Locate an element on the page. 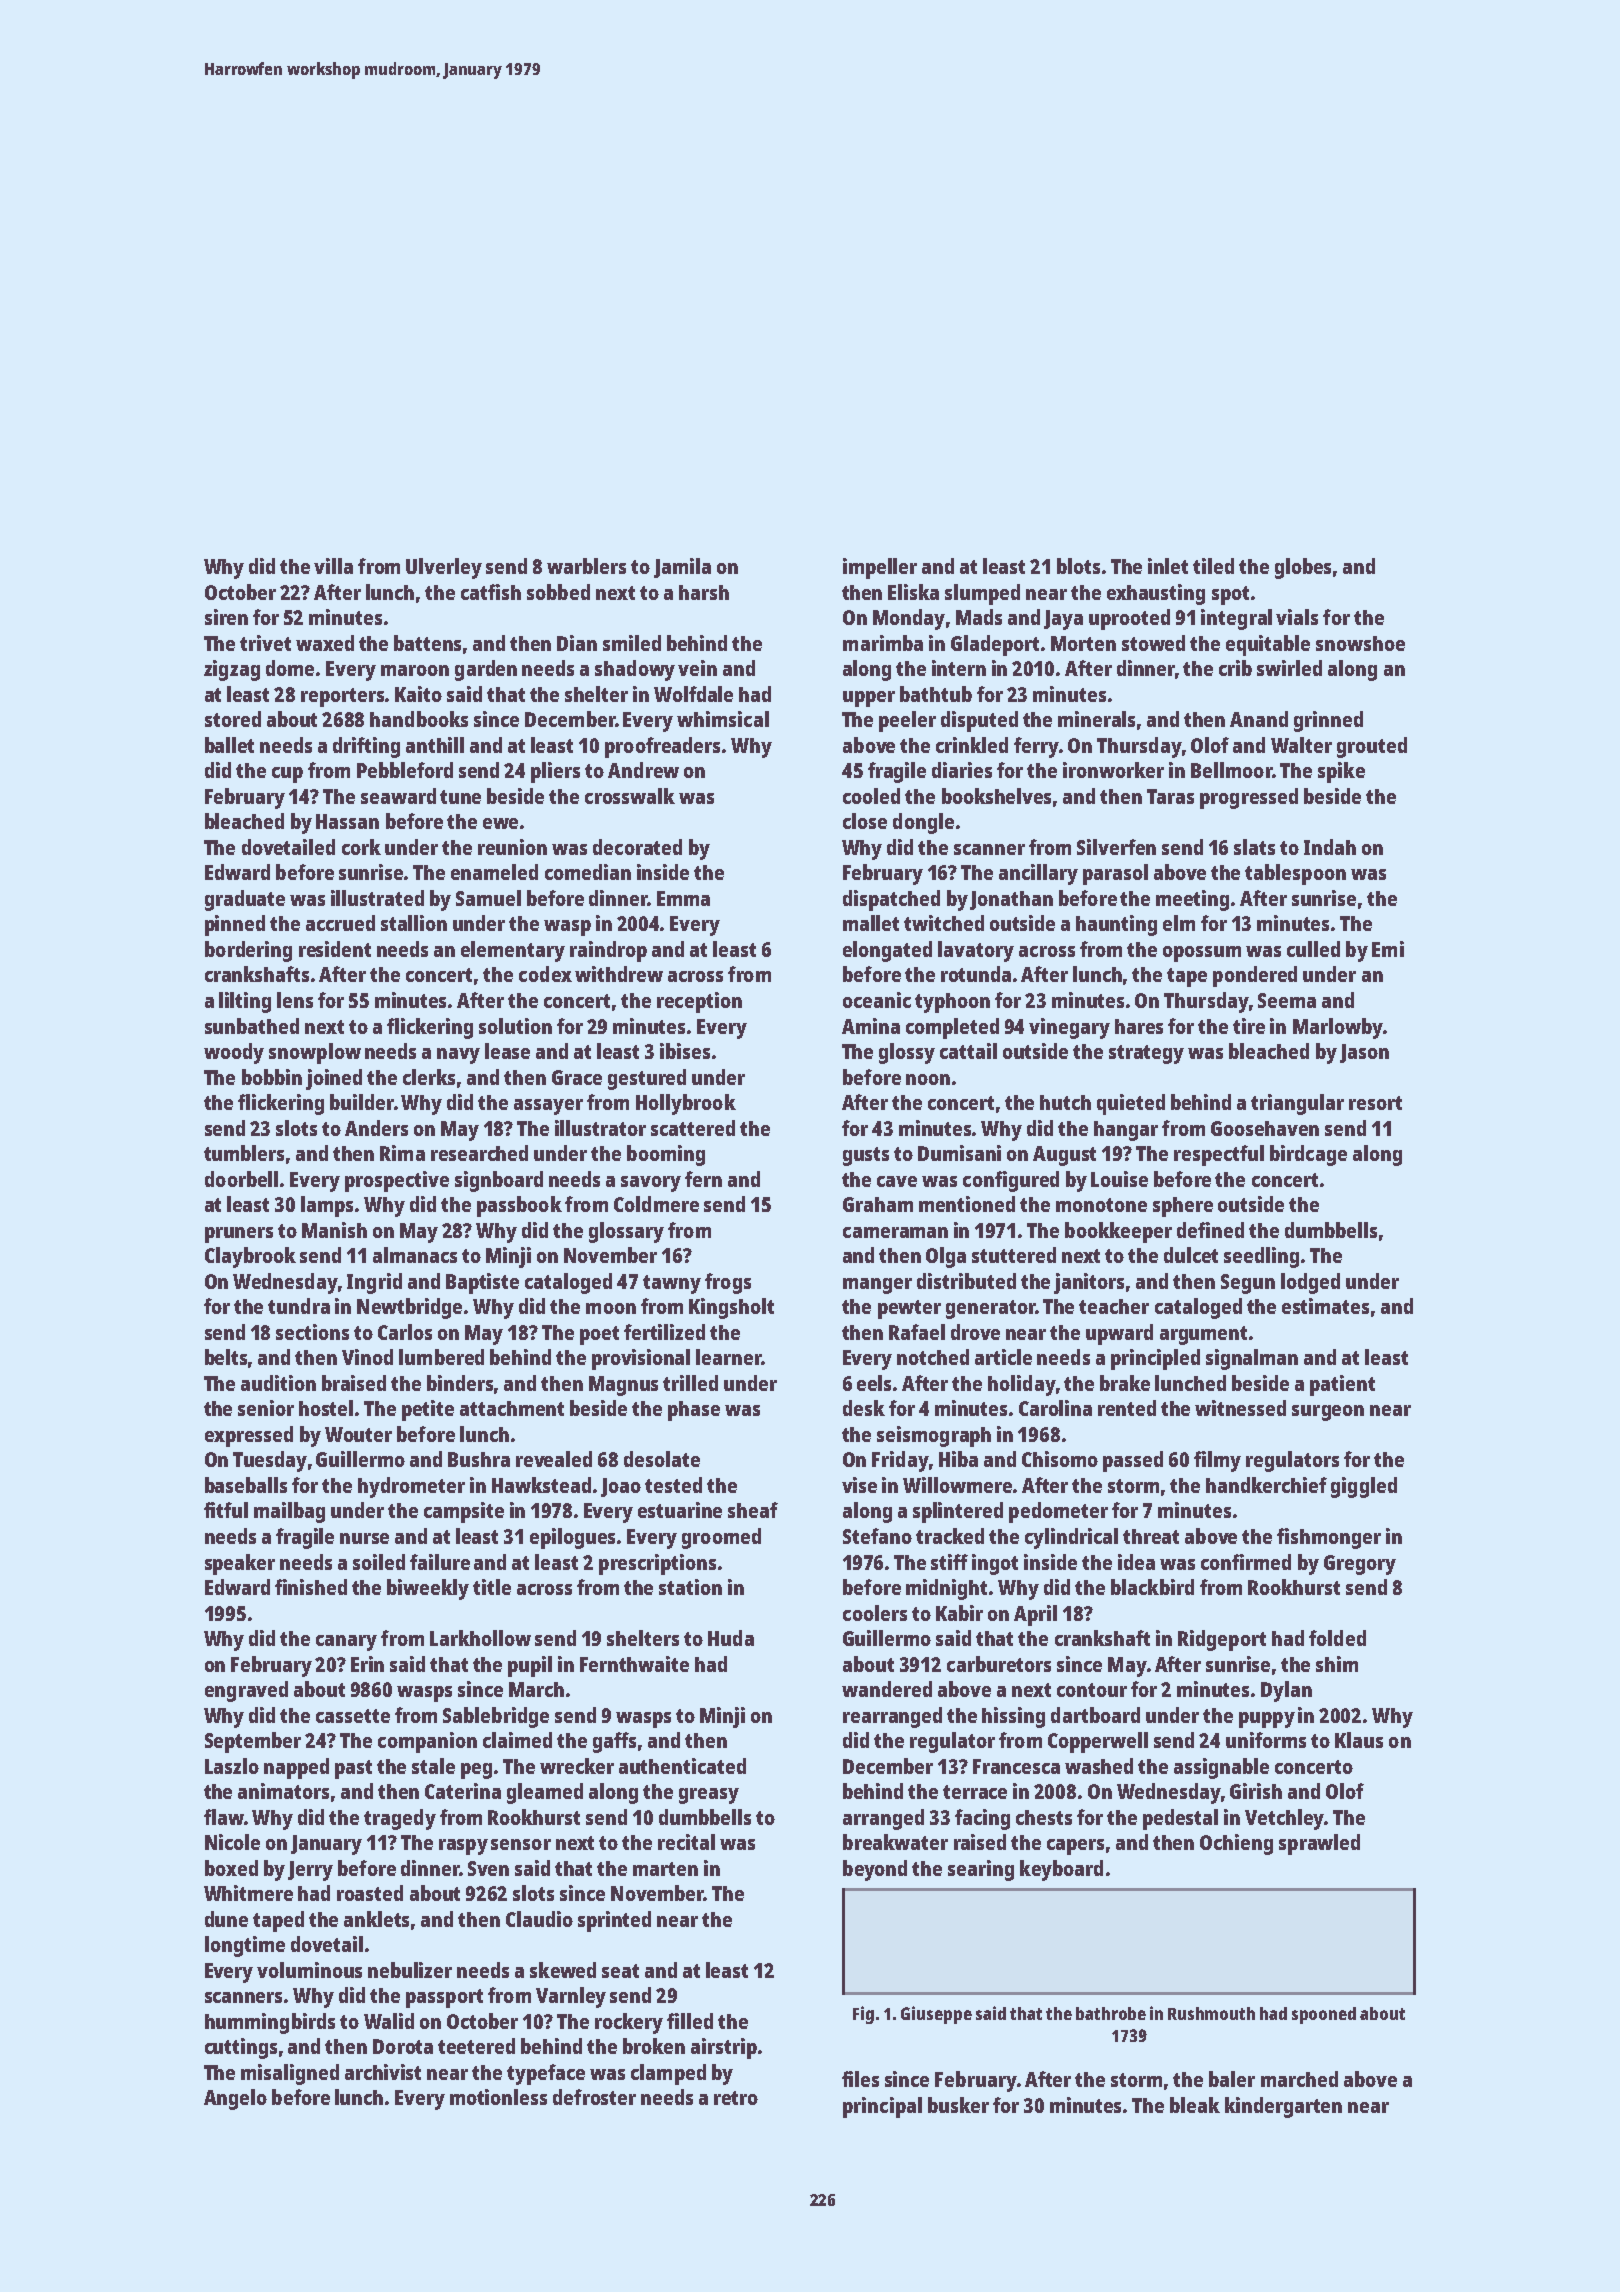 This page has width=1620, height=2292. folded is located at coordinates (1337, 1638).
